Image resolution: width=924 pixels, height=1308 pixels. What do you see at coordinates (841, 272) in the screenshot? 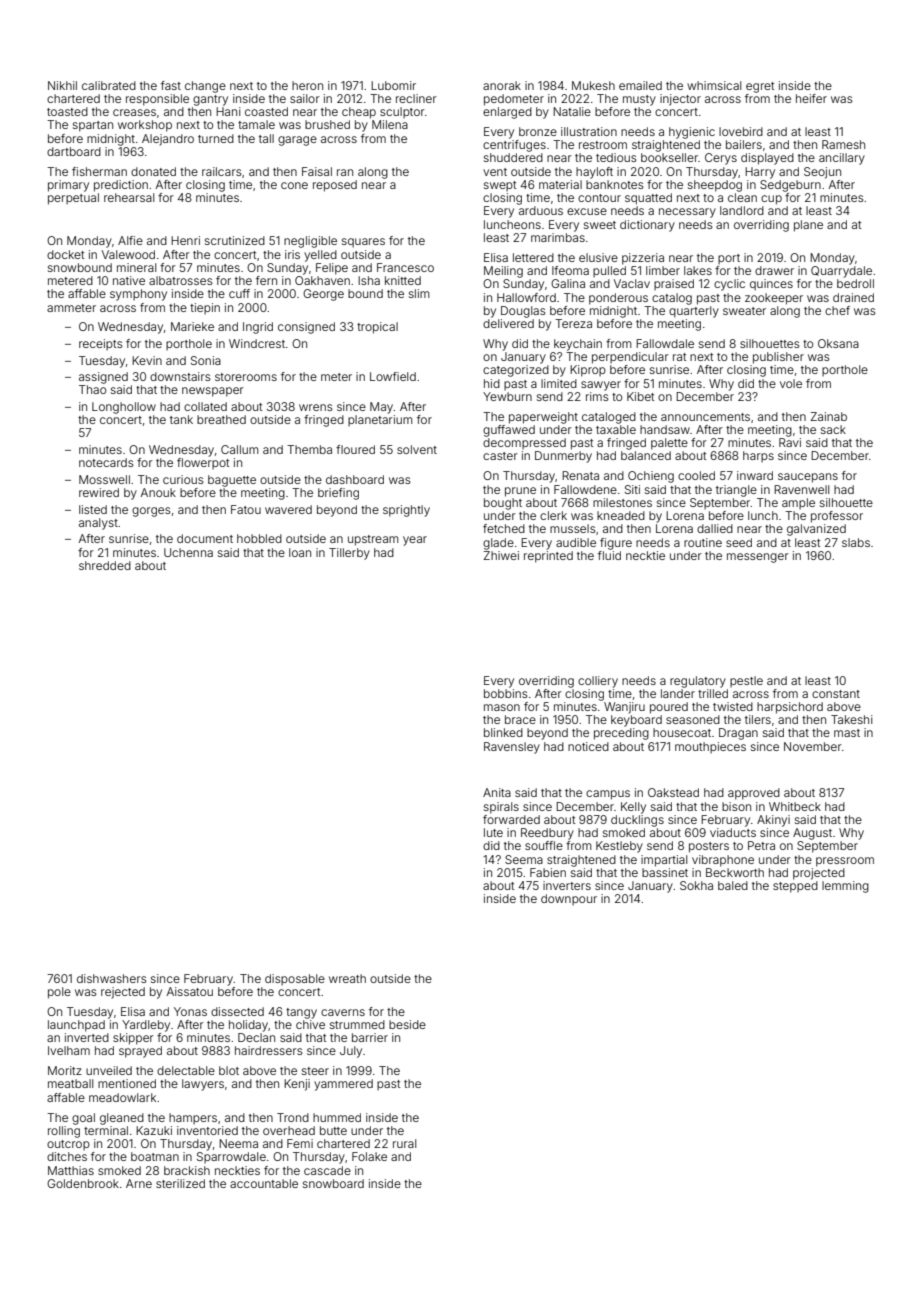
I see `Quarrydale` at bounding box center [841, 272].
